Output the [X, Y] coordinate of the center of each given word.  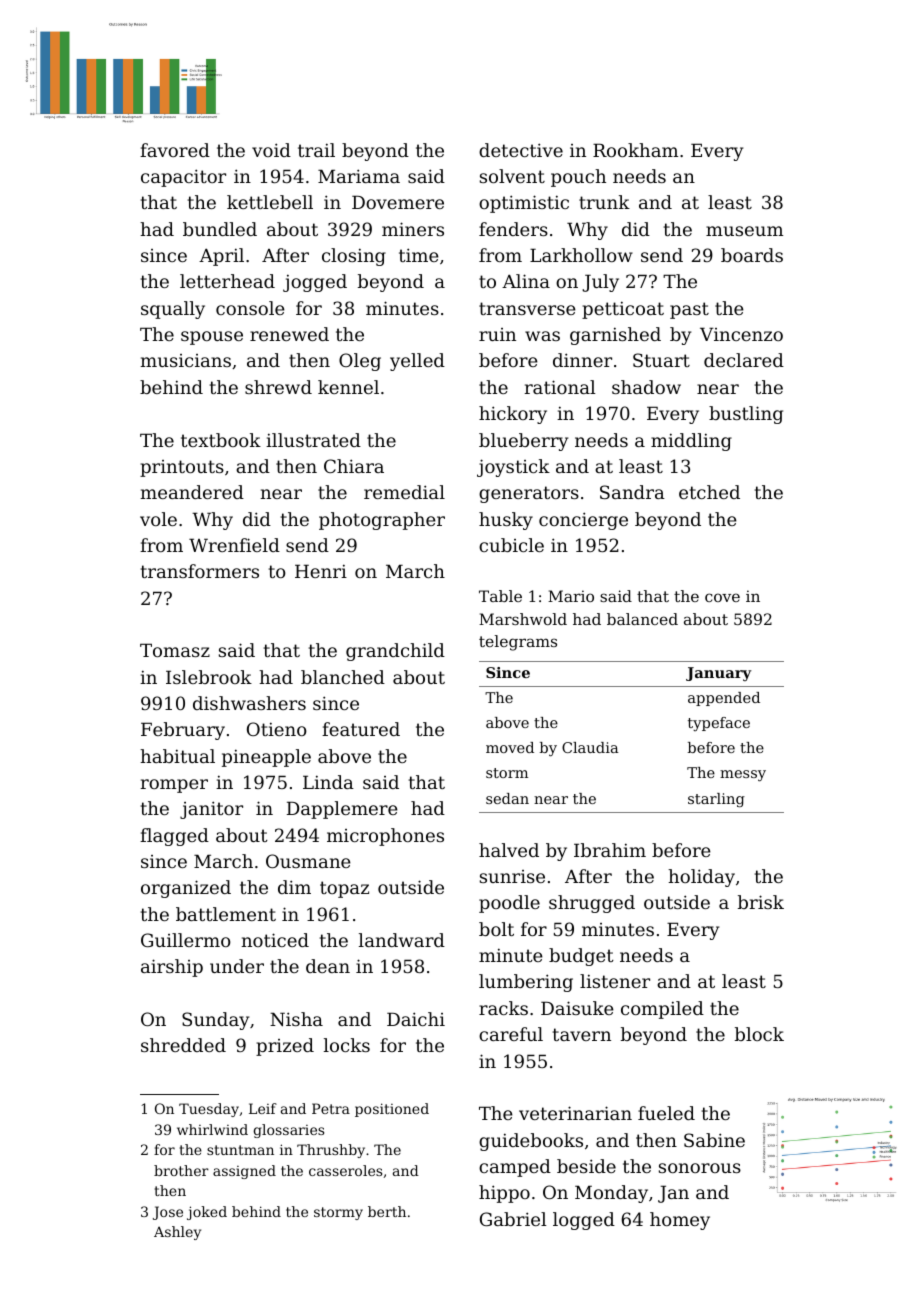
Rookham [635, 150]
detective [521, 150]
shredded [183, 1045]
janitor [211, 810]
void [271, 150]
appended [724, 699]
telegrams [518, 643]
